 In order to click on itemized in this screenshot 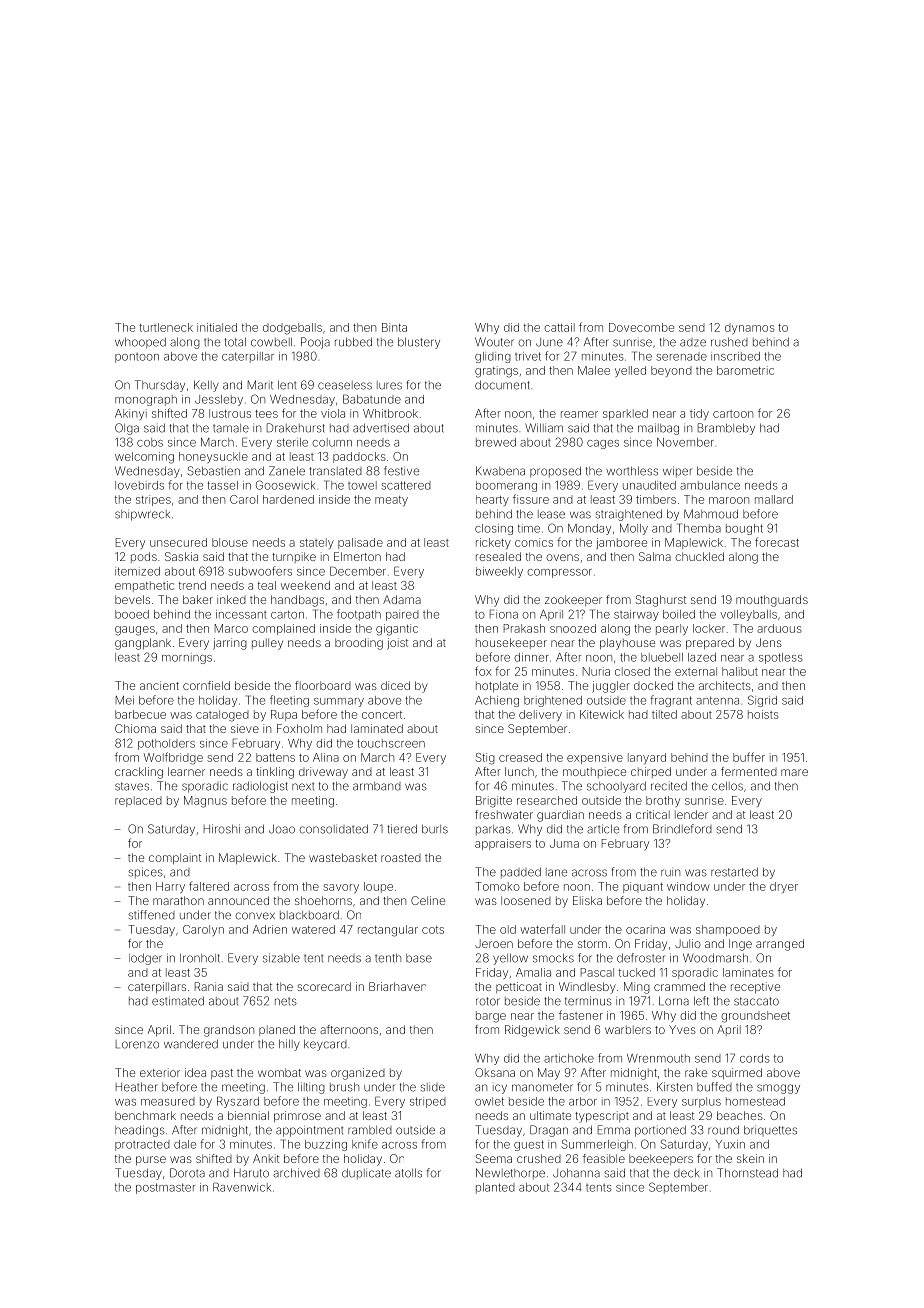, I will do `click(137, 571)`.
